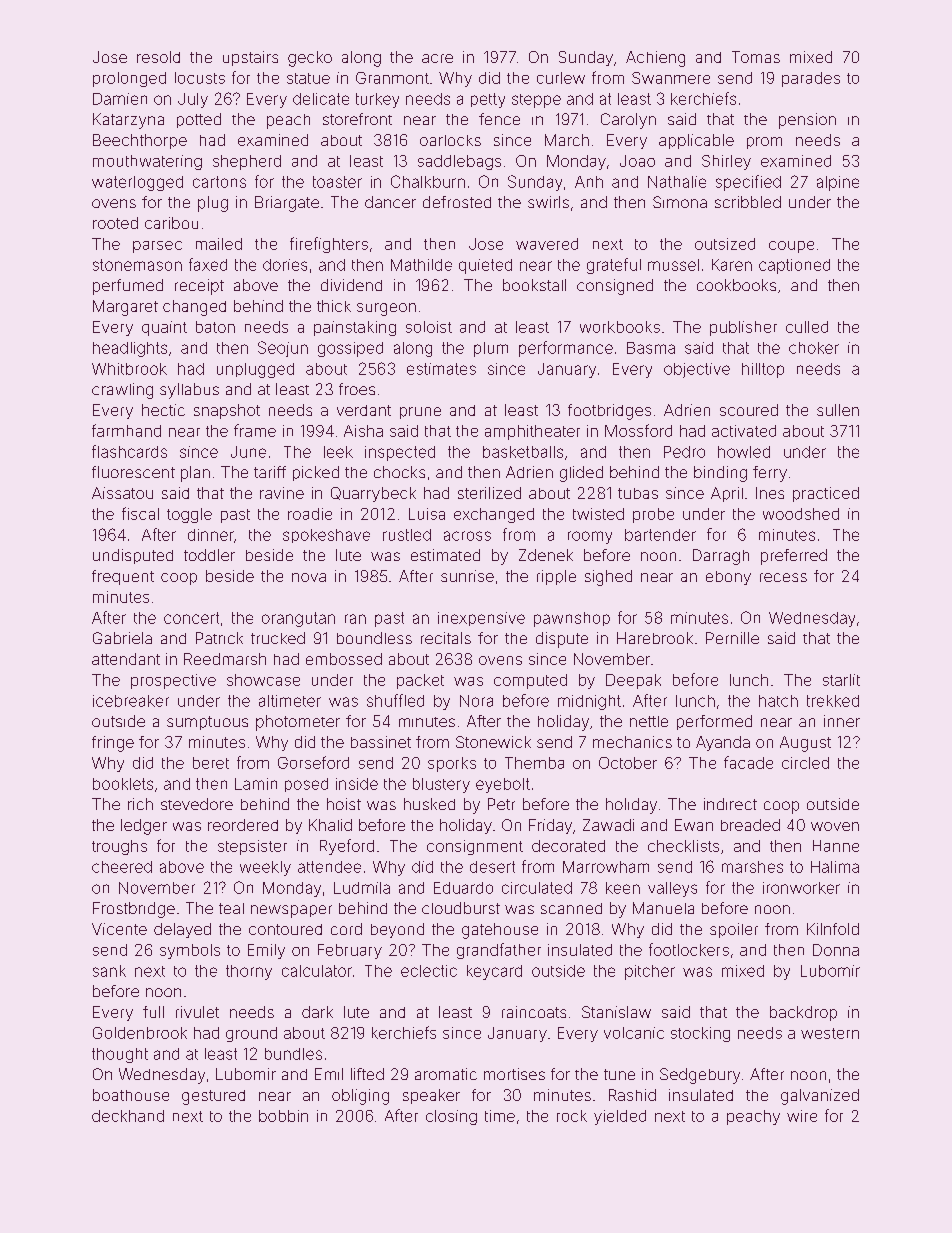 This page has width=952, height=1233. Describe the element at coordinates (283, 1116) in the page. I see `bobbin` at that location.
